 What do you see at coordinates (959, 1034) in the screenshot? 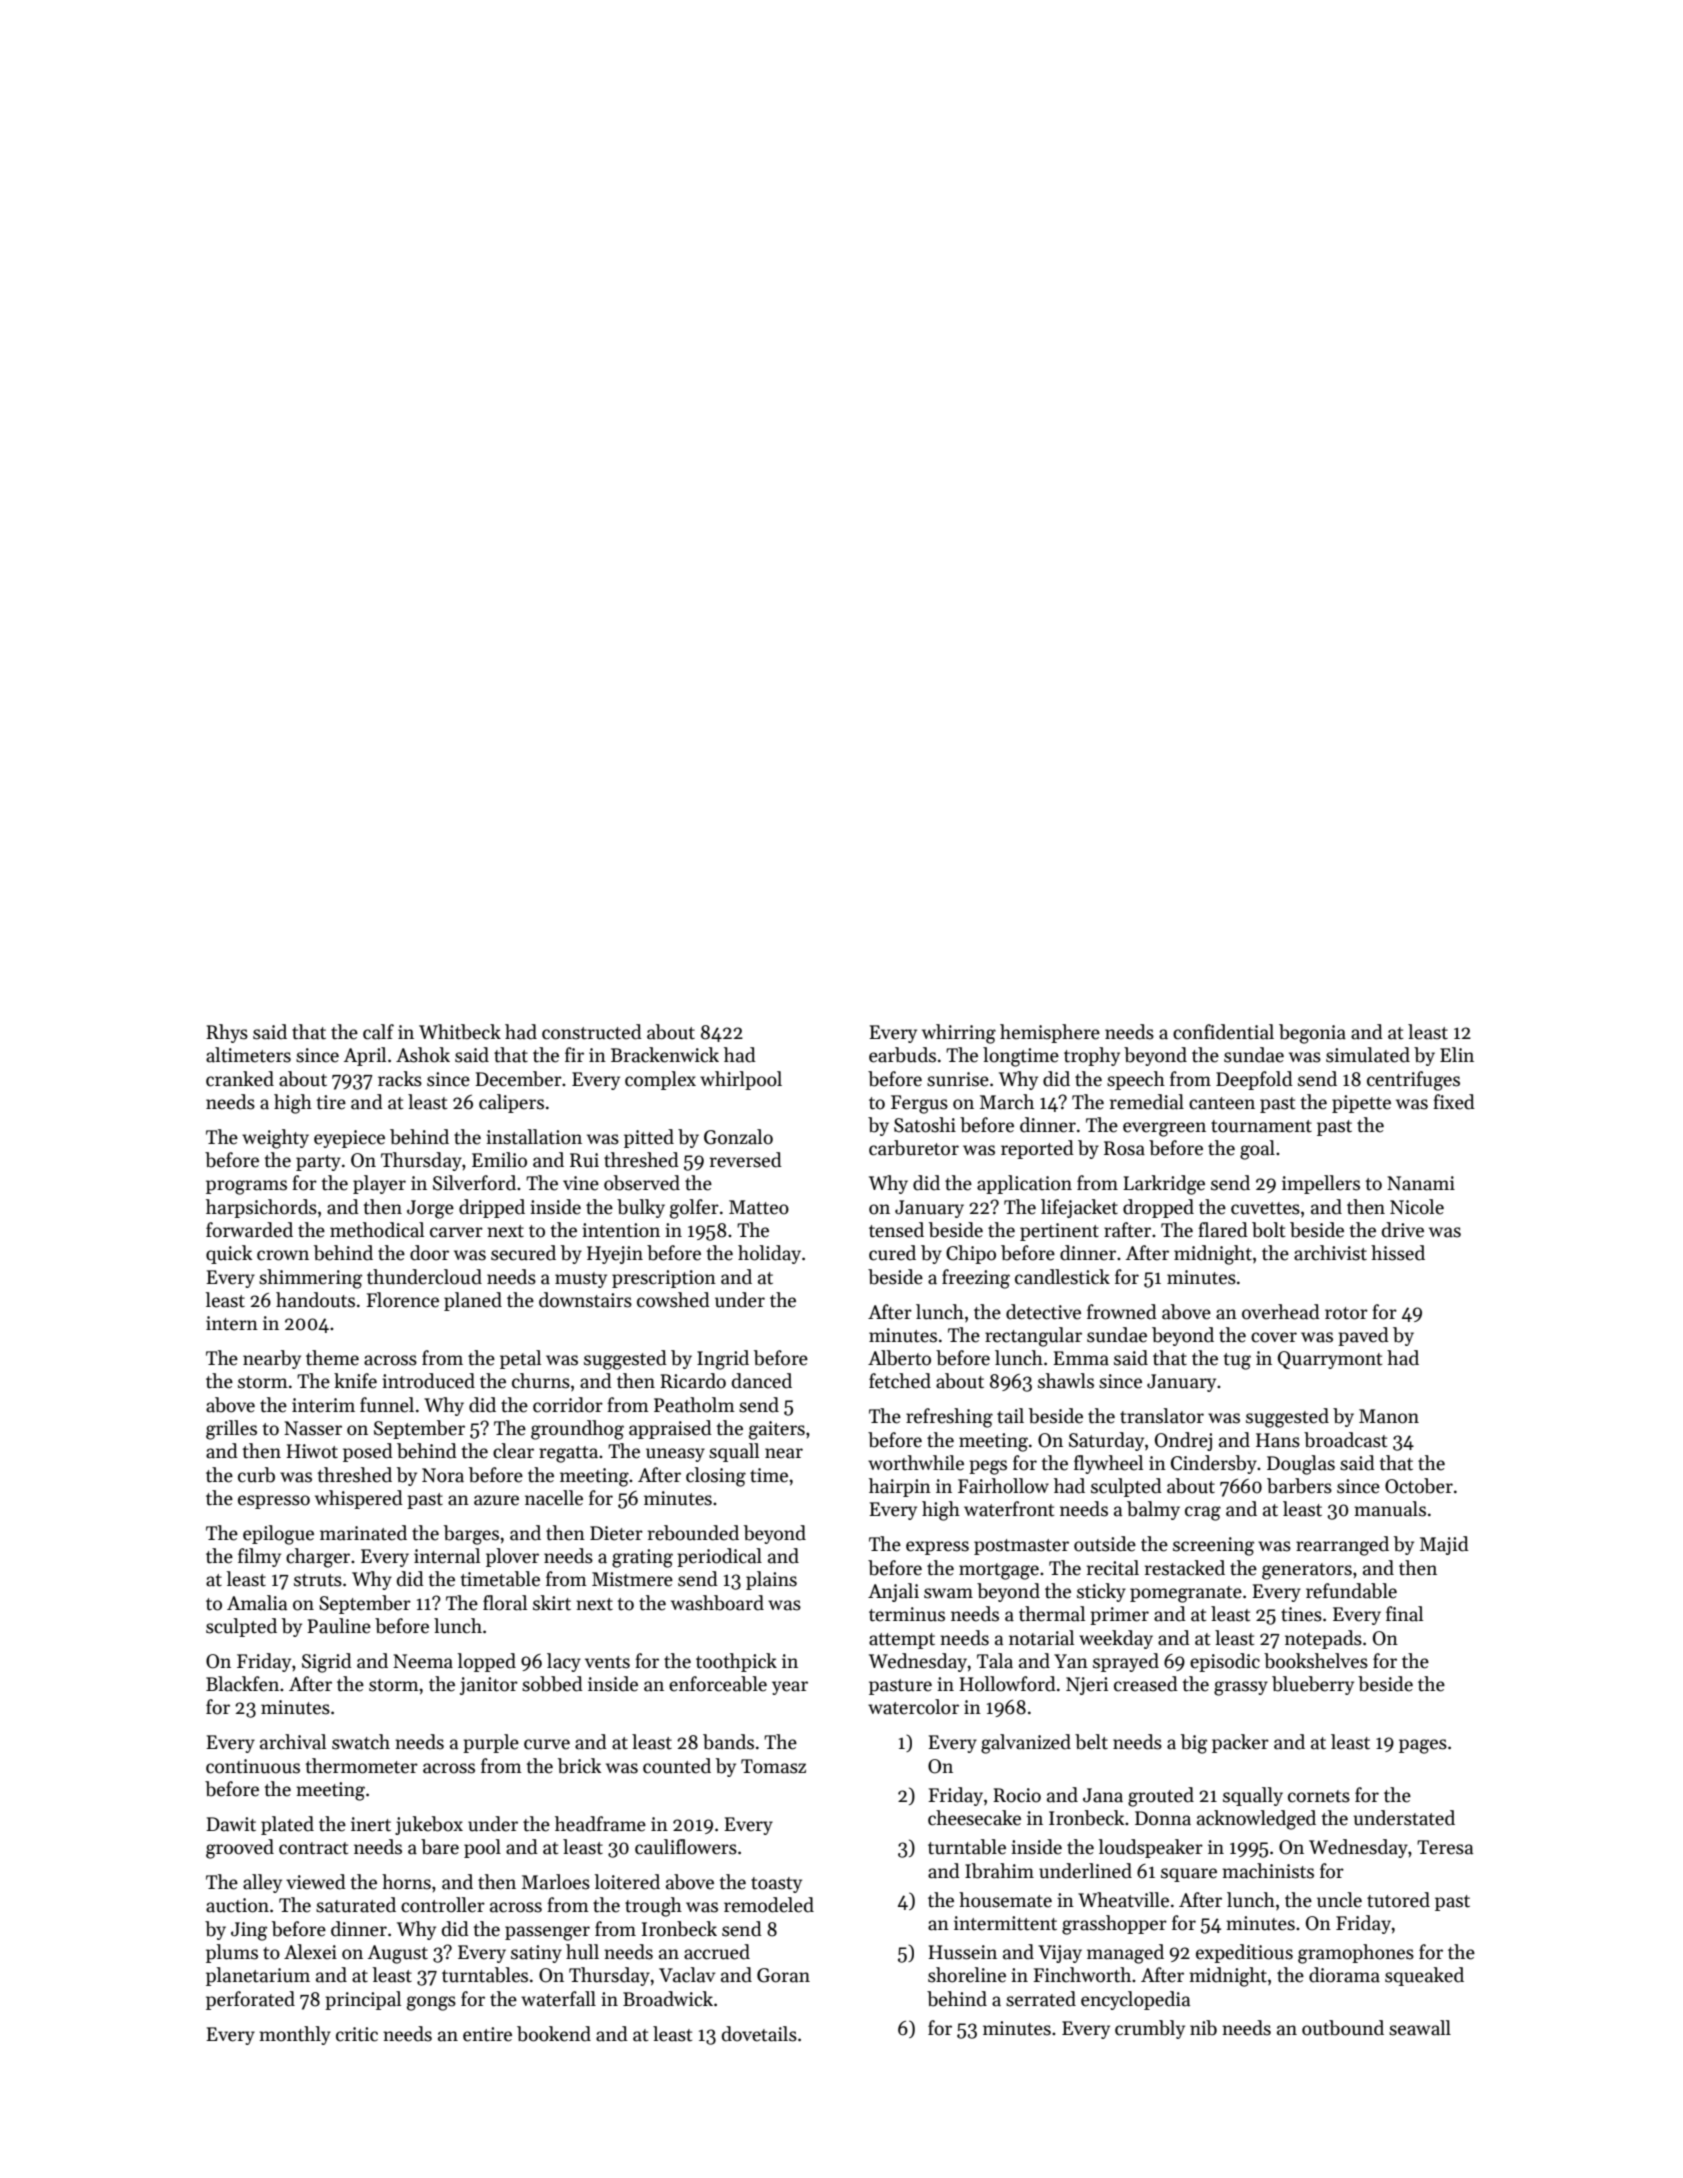
I see `whirring` at bounding box center [959, 1034].
